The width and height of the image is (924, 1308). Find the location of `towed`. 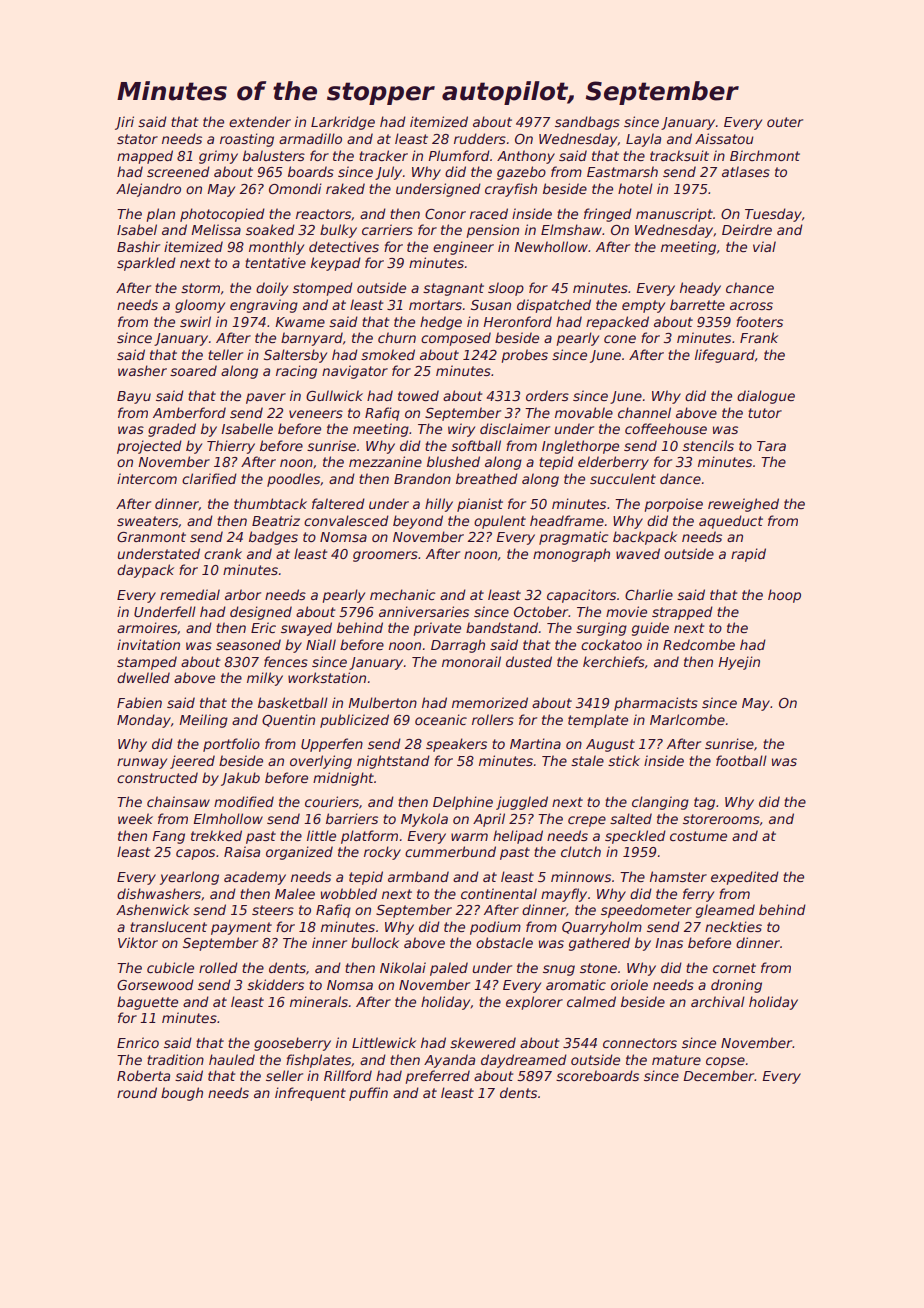

towed is located at coordinates (418, 395).
